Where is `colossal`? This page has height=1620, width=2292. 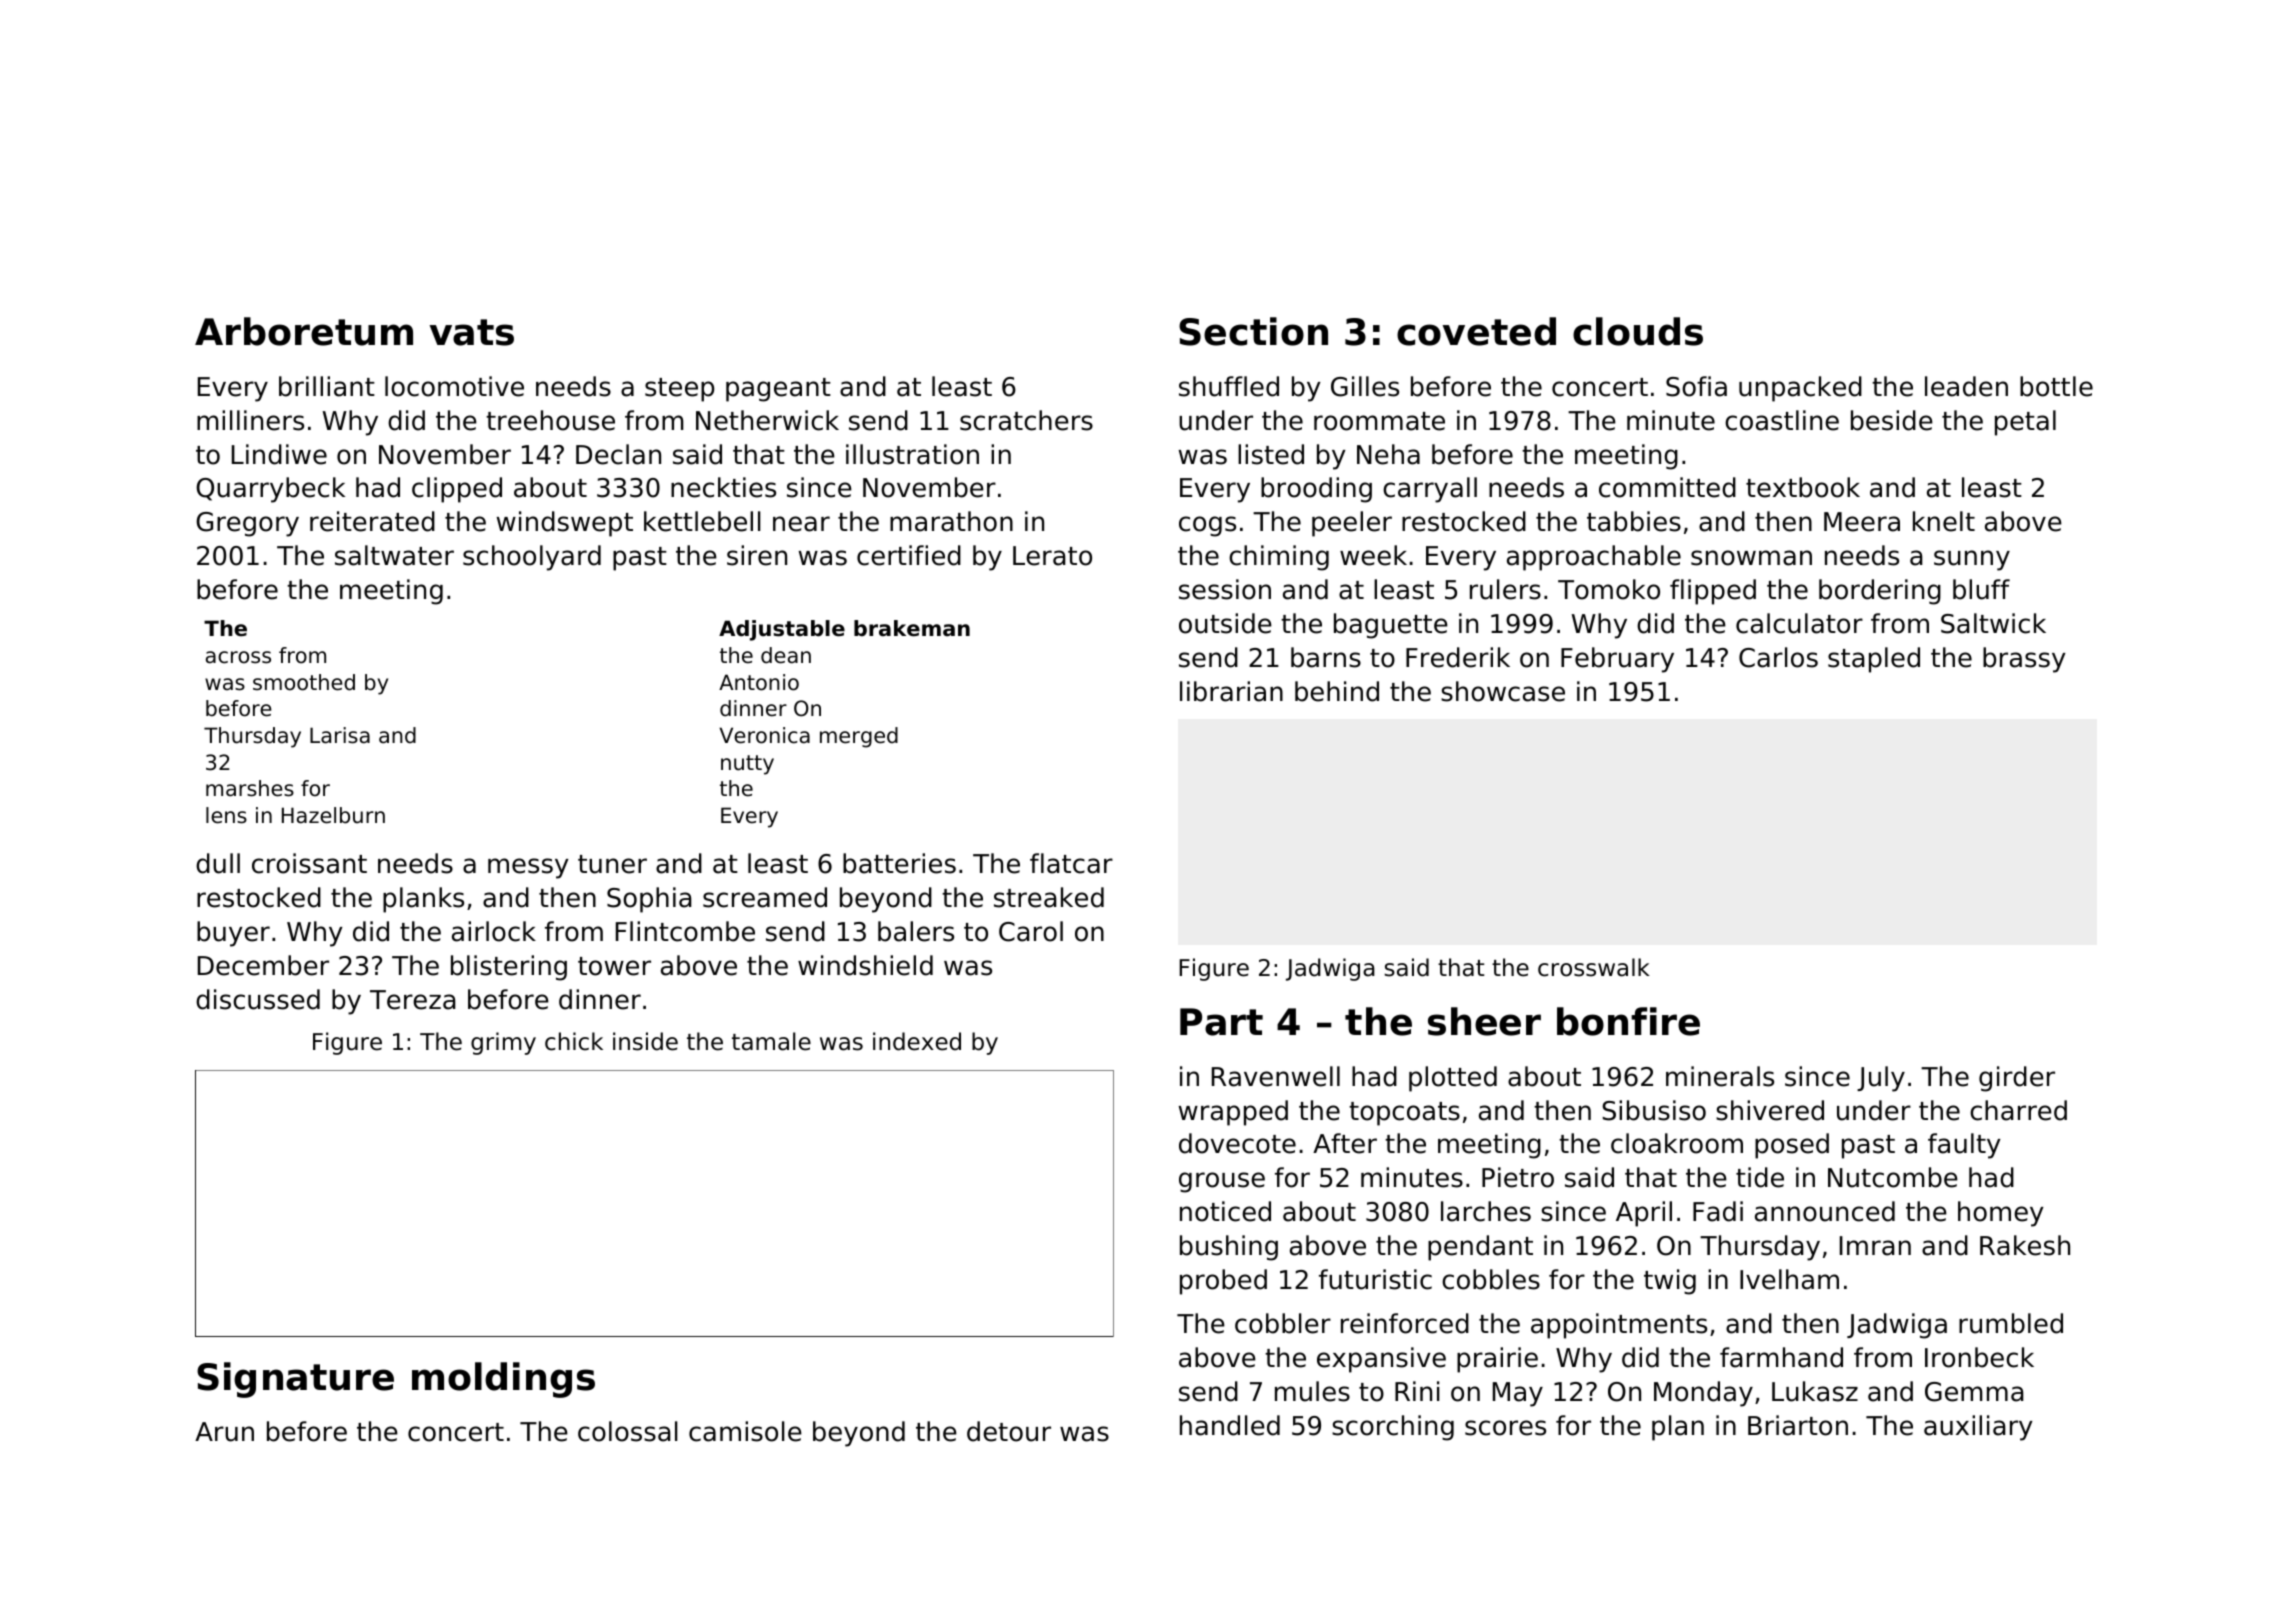 colossal is located at coordinates (628, 1431).
